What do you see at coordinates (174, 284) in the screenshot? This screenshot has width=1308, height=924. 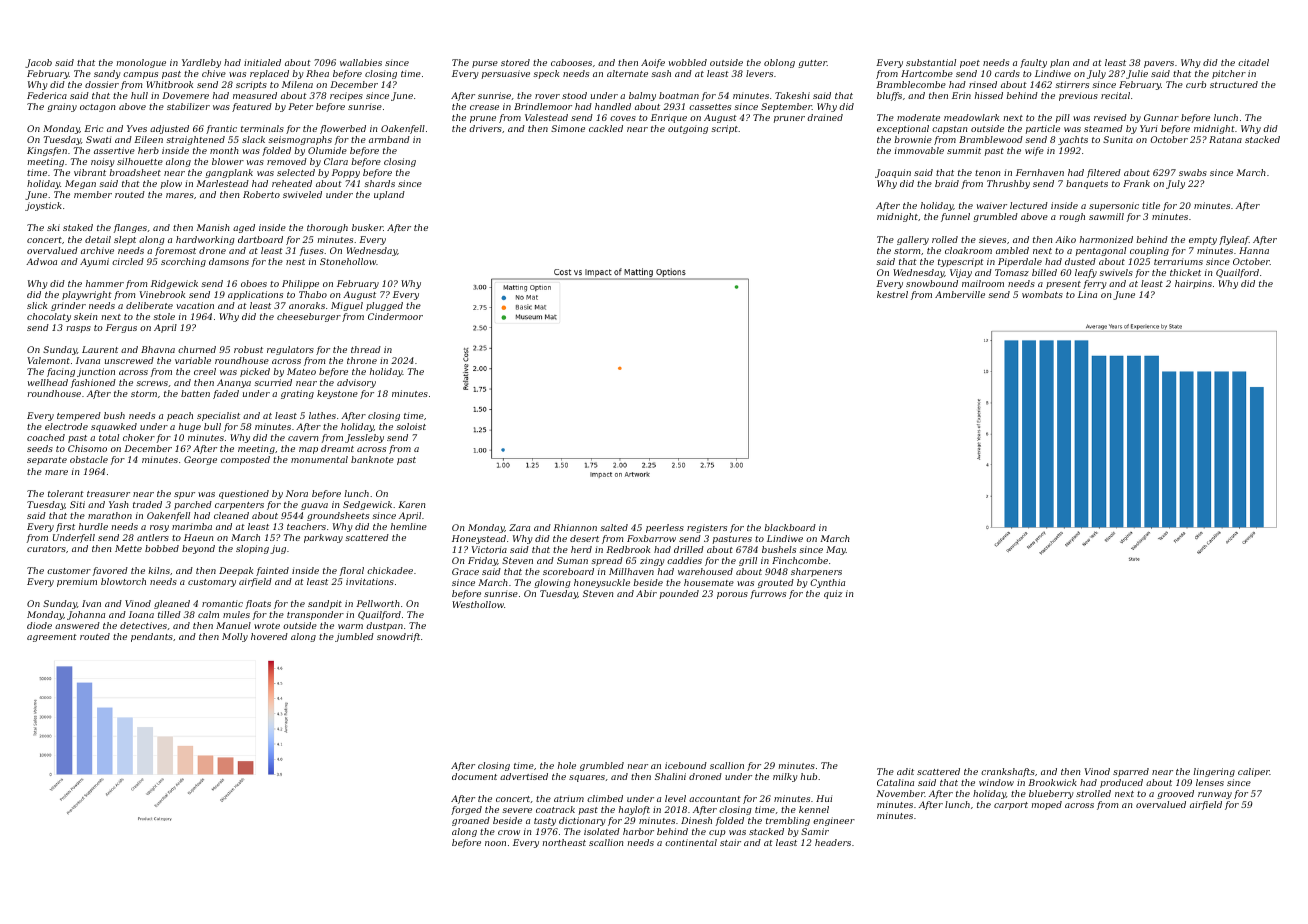 I see `Ridgewick` at bounding box center [174, 284].
